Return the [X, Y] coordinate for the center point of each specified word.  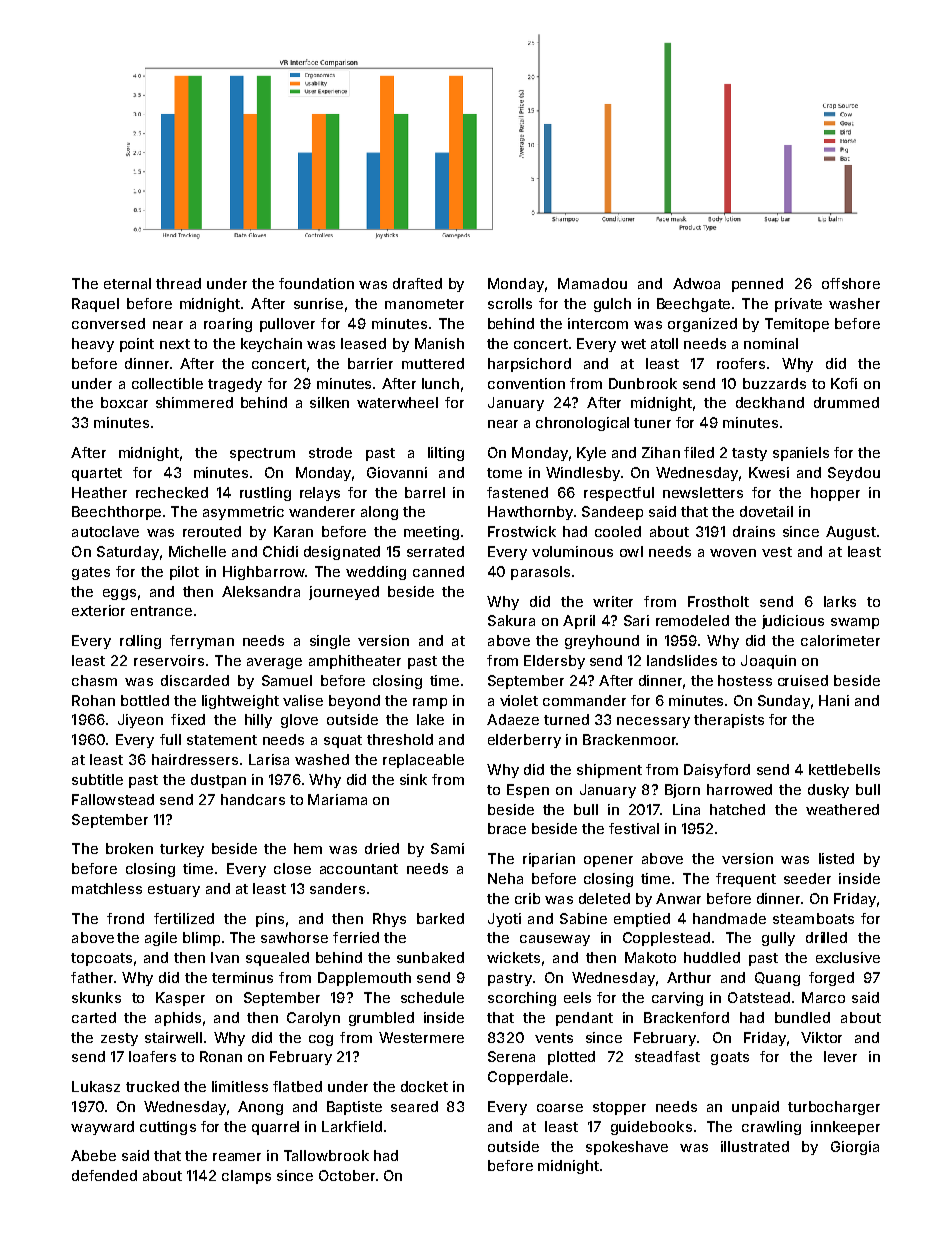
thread [178, 283]
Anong [260, 1108]
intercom [598, 323]
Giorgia [855, 1148]
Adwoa [696, 283]
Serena [511, 1056]
